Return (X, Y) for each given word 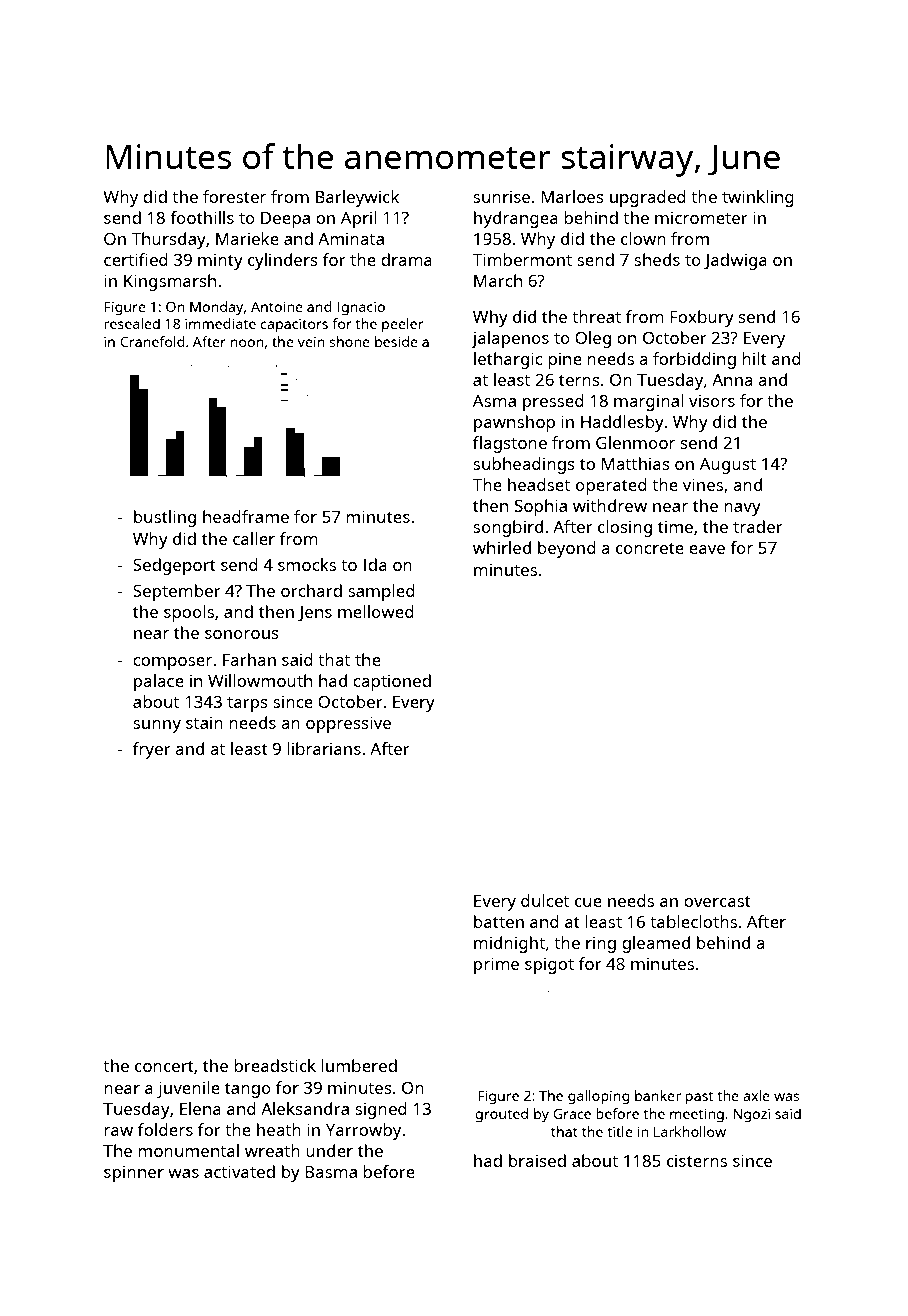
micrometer (701, 217)
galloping (599, 1097)
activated (239, 1171)
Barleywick (357, 198)
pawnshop (514, 423)
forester (234, 196)
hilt (754, 358)
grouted (501, 1115)
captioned (392, 682)
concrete (650, 548)
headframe (246, 516)
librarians (324, 748)
